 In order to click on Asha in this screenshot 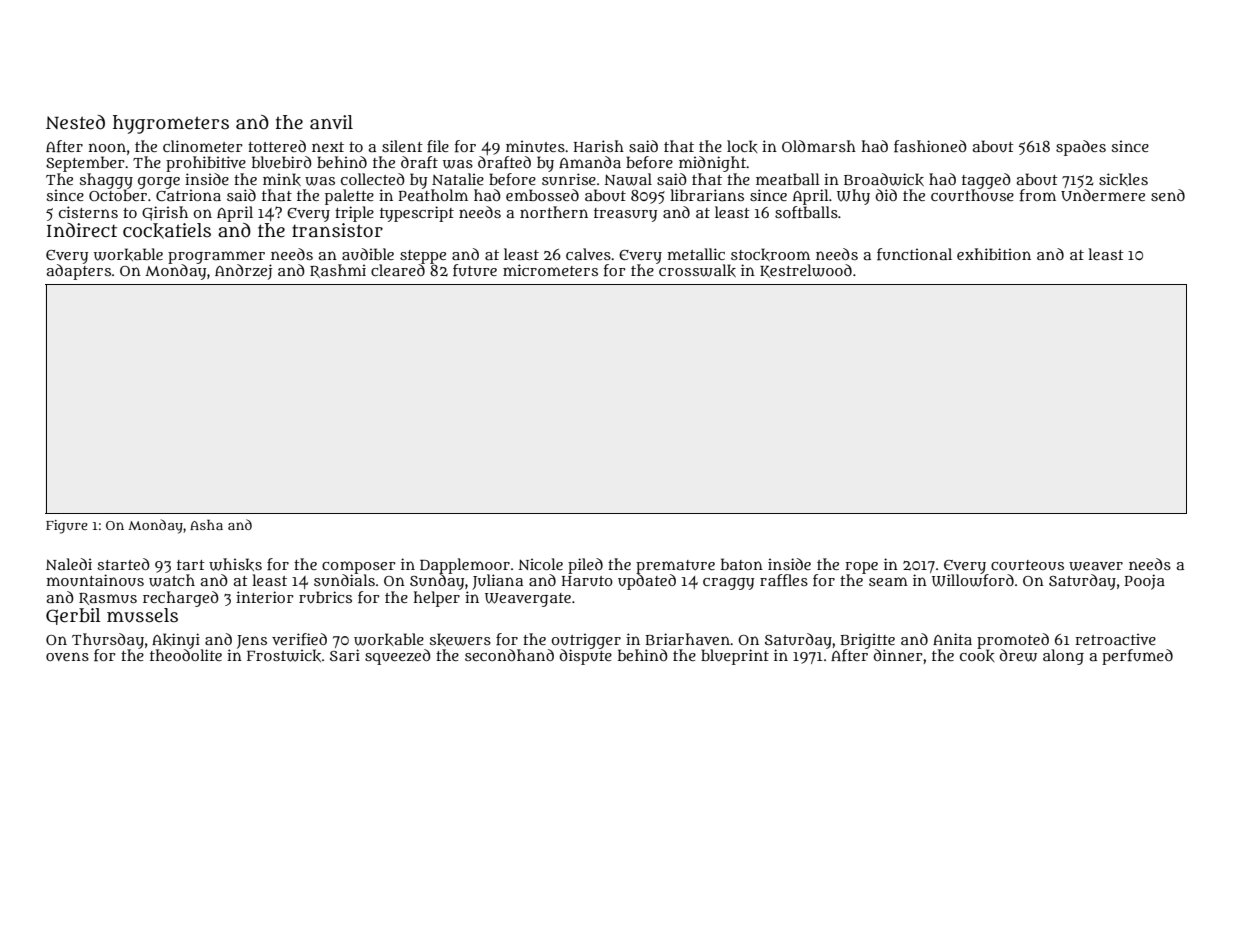, I will do `click(206, 524)`.
